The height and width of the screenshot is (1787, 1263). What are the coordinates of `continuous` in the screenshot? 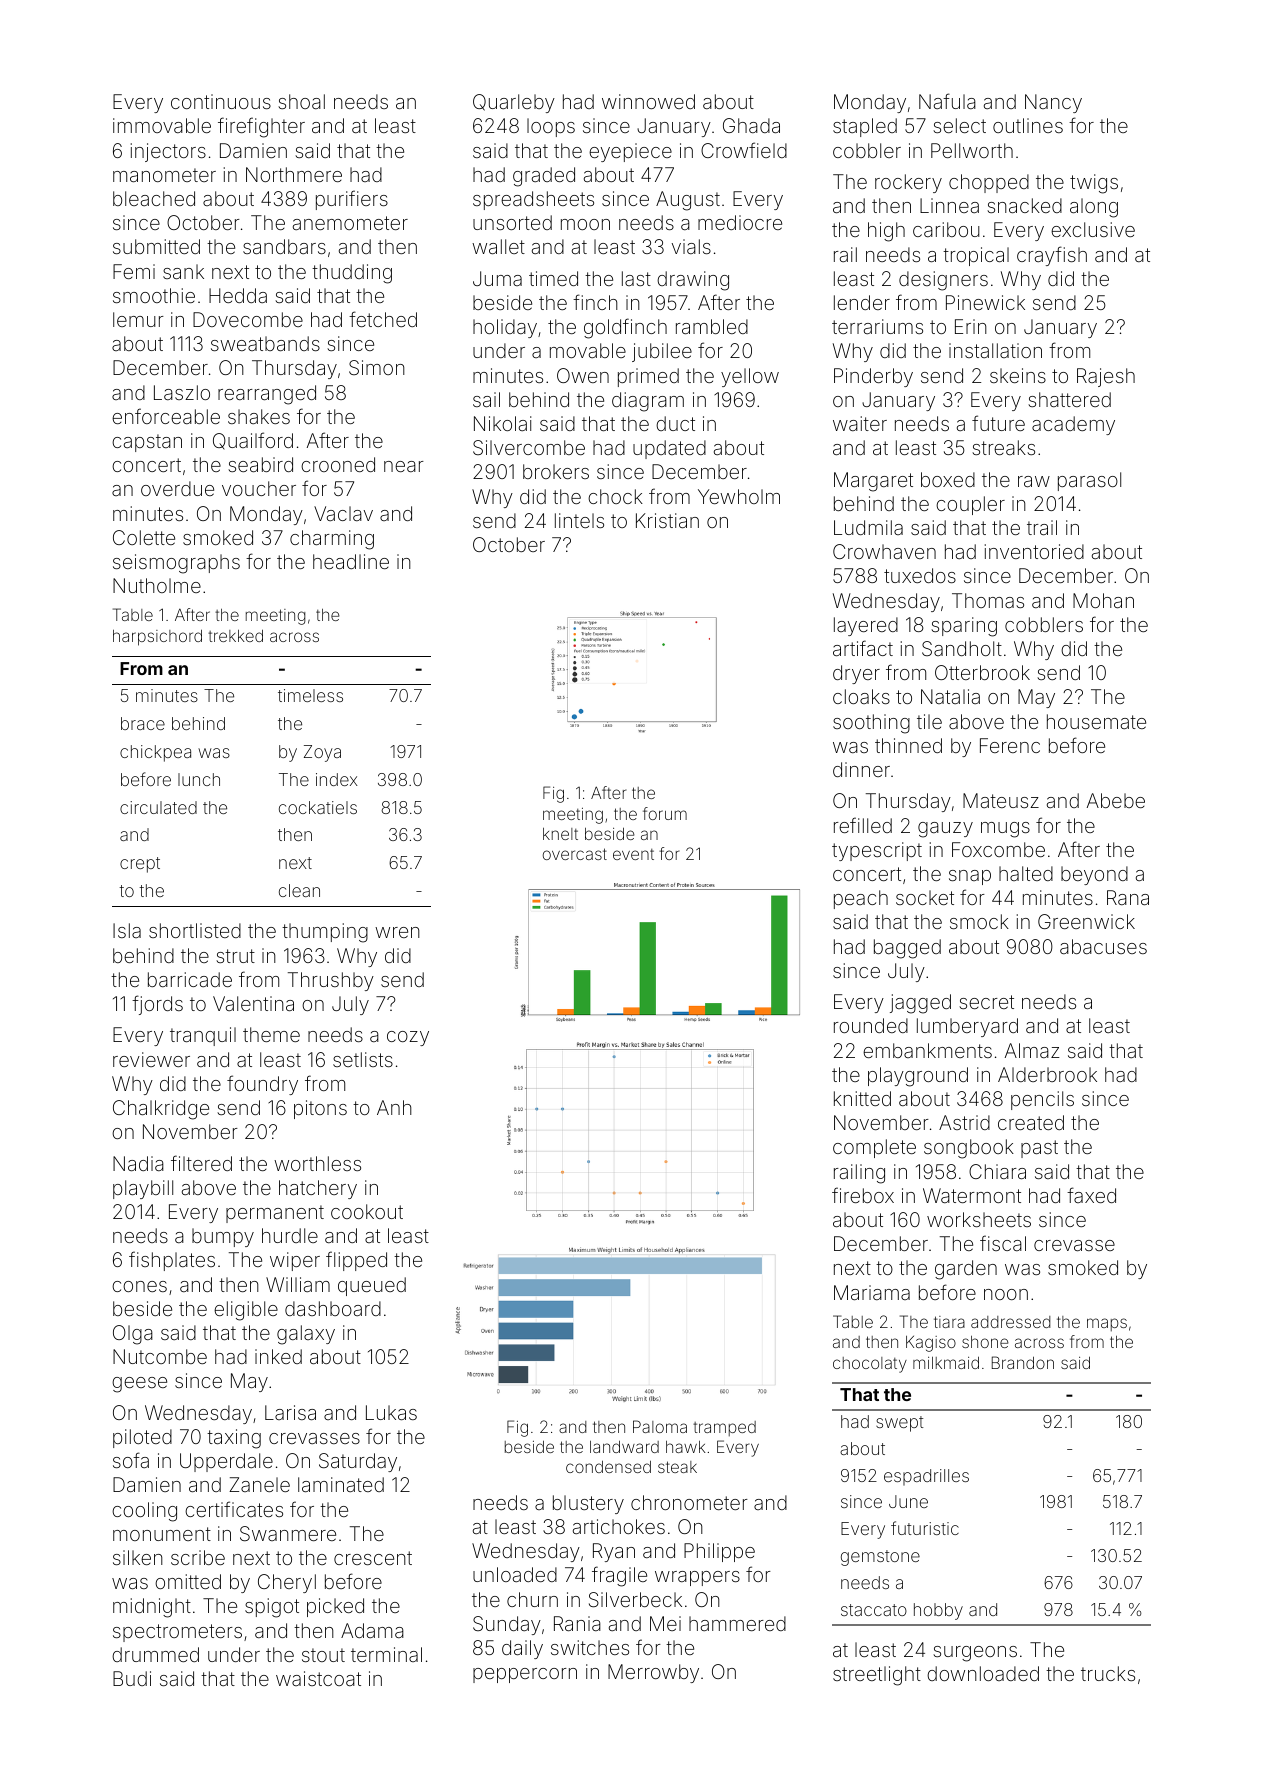 It's located at (221, 101).
